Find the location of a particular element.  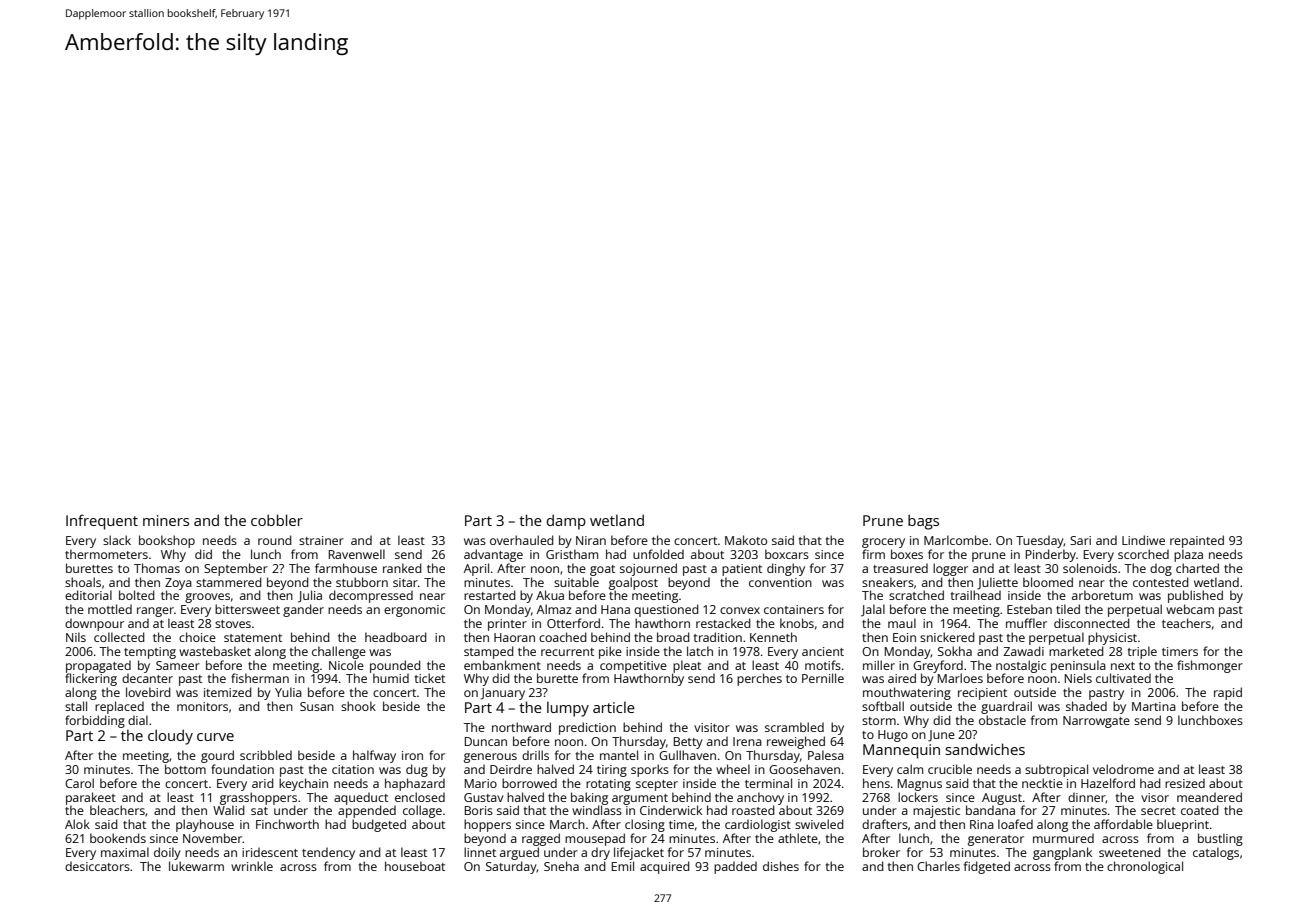

grooves is located at coordinates (207, 598).
